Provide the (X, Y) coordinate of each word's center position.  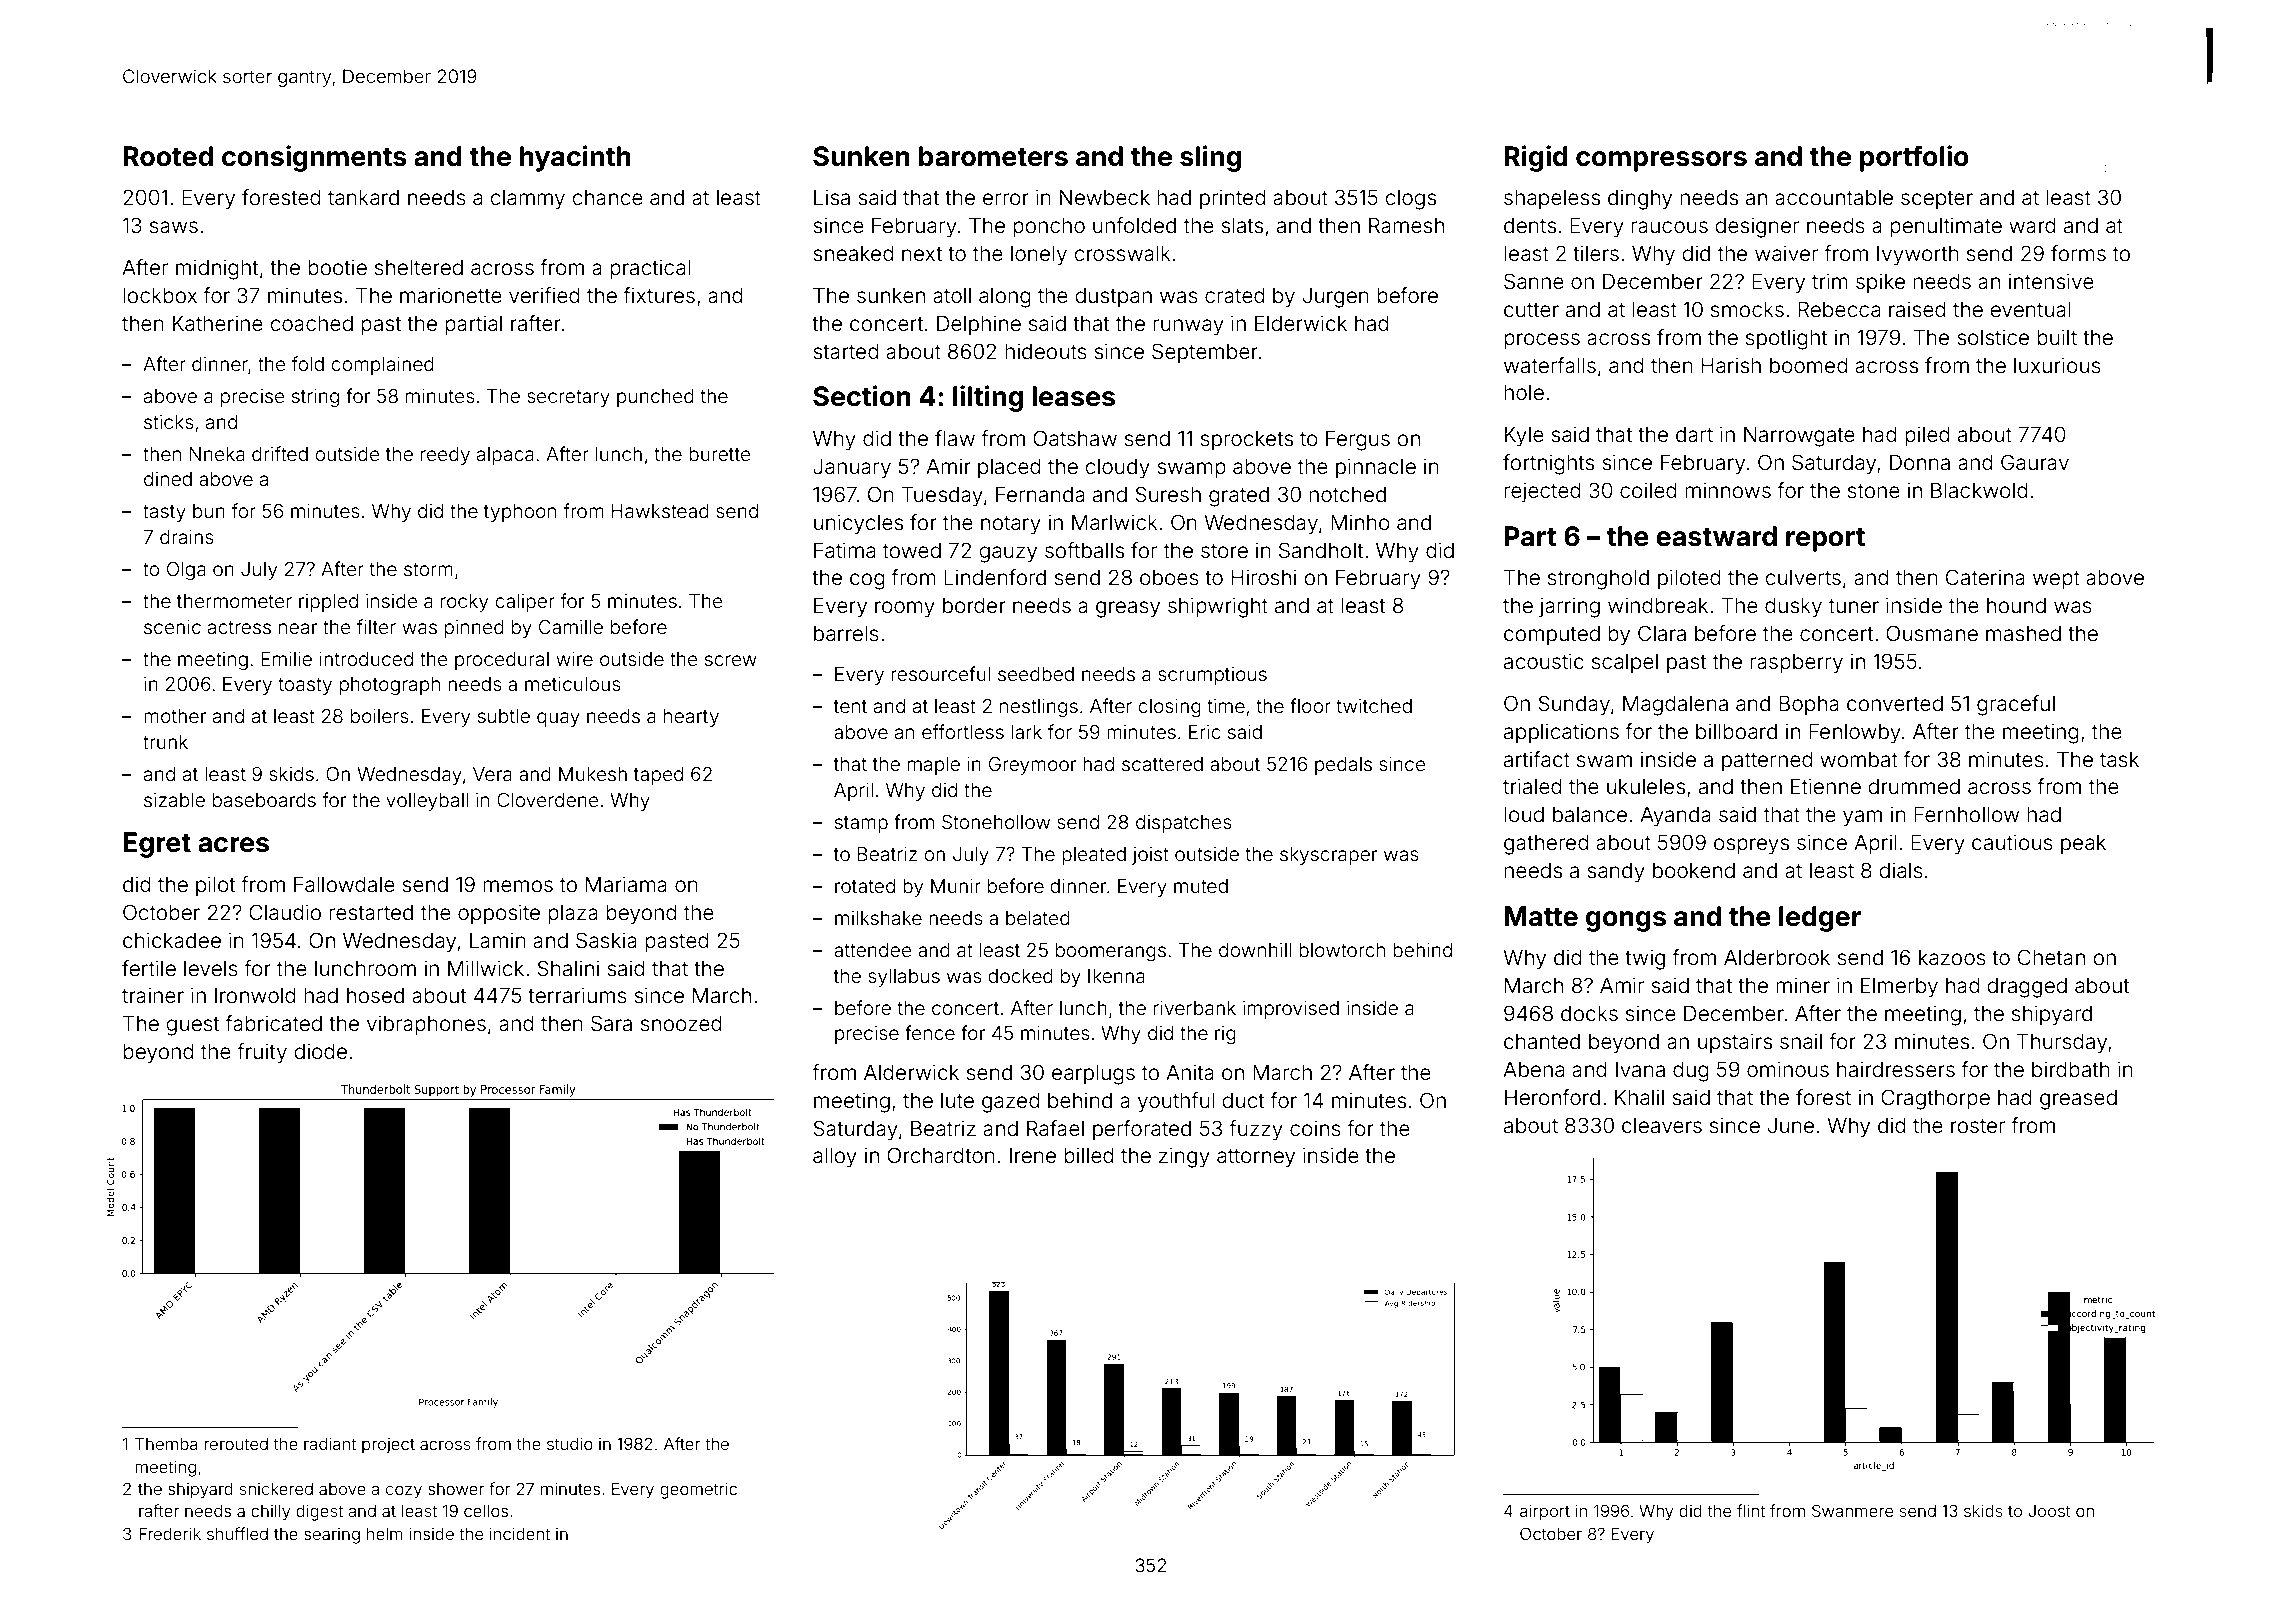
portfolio (1914, 158)
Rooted (168, 156)
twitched (1374, 706)
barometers (993, 156)
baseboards (264, 800)
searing (332, 1536)
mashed (2023, 633)
